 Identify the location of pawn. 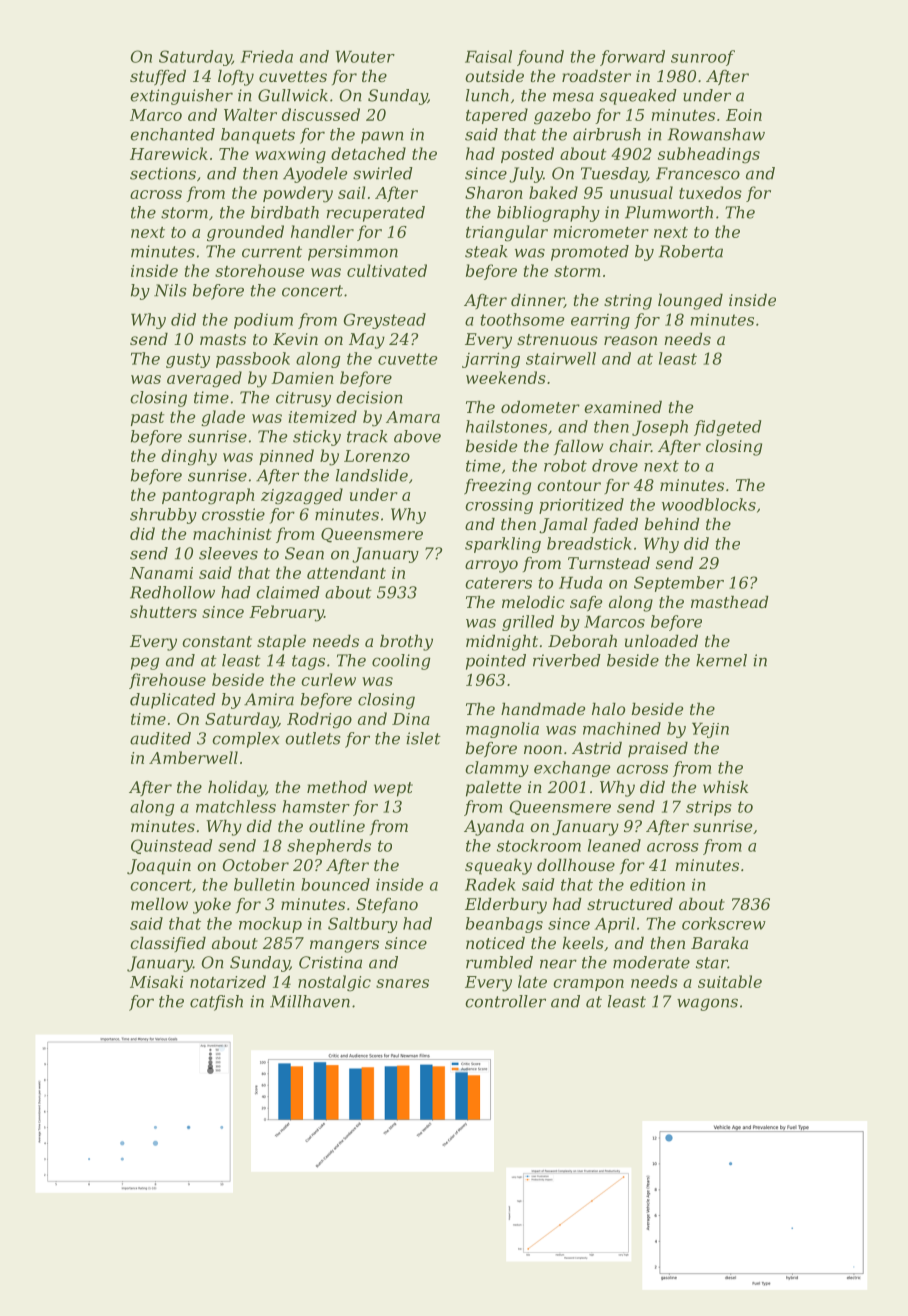
(382, 137).
